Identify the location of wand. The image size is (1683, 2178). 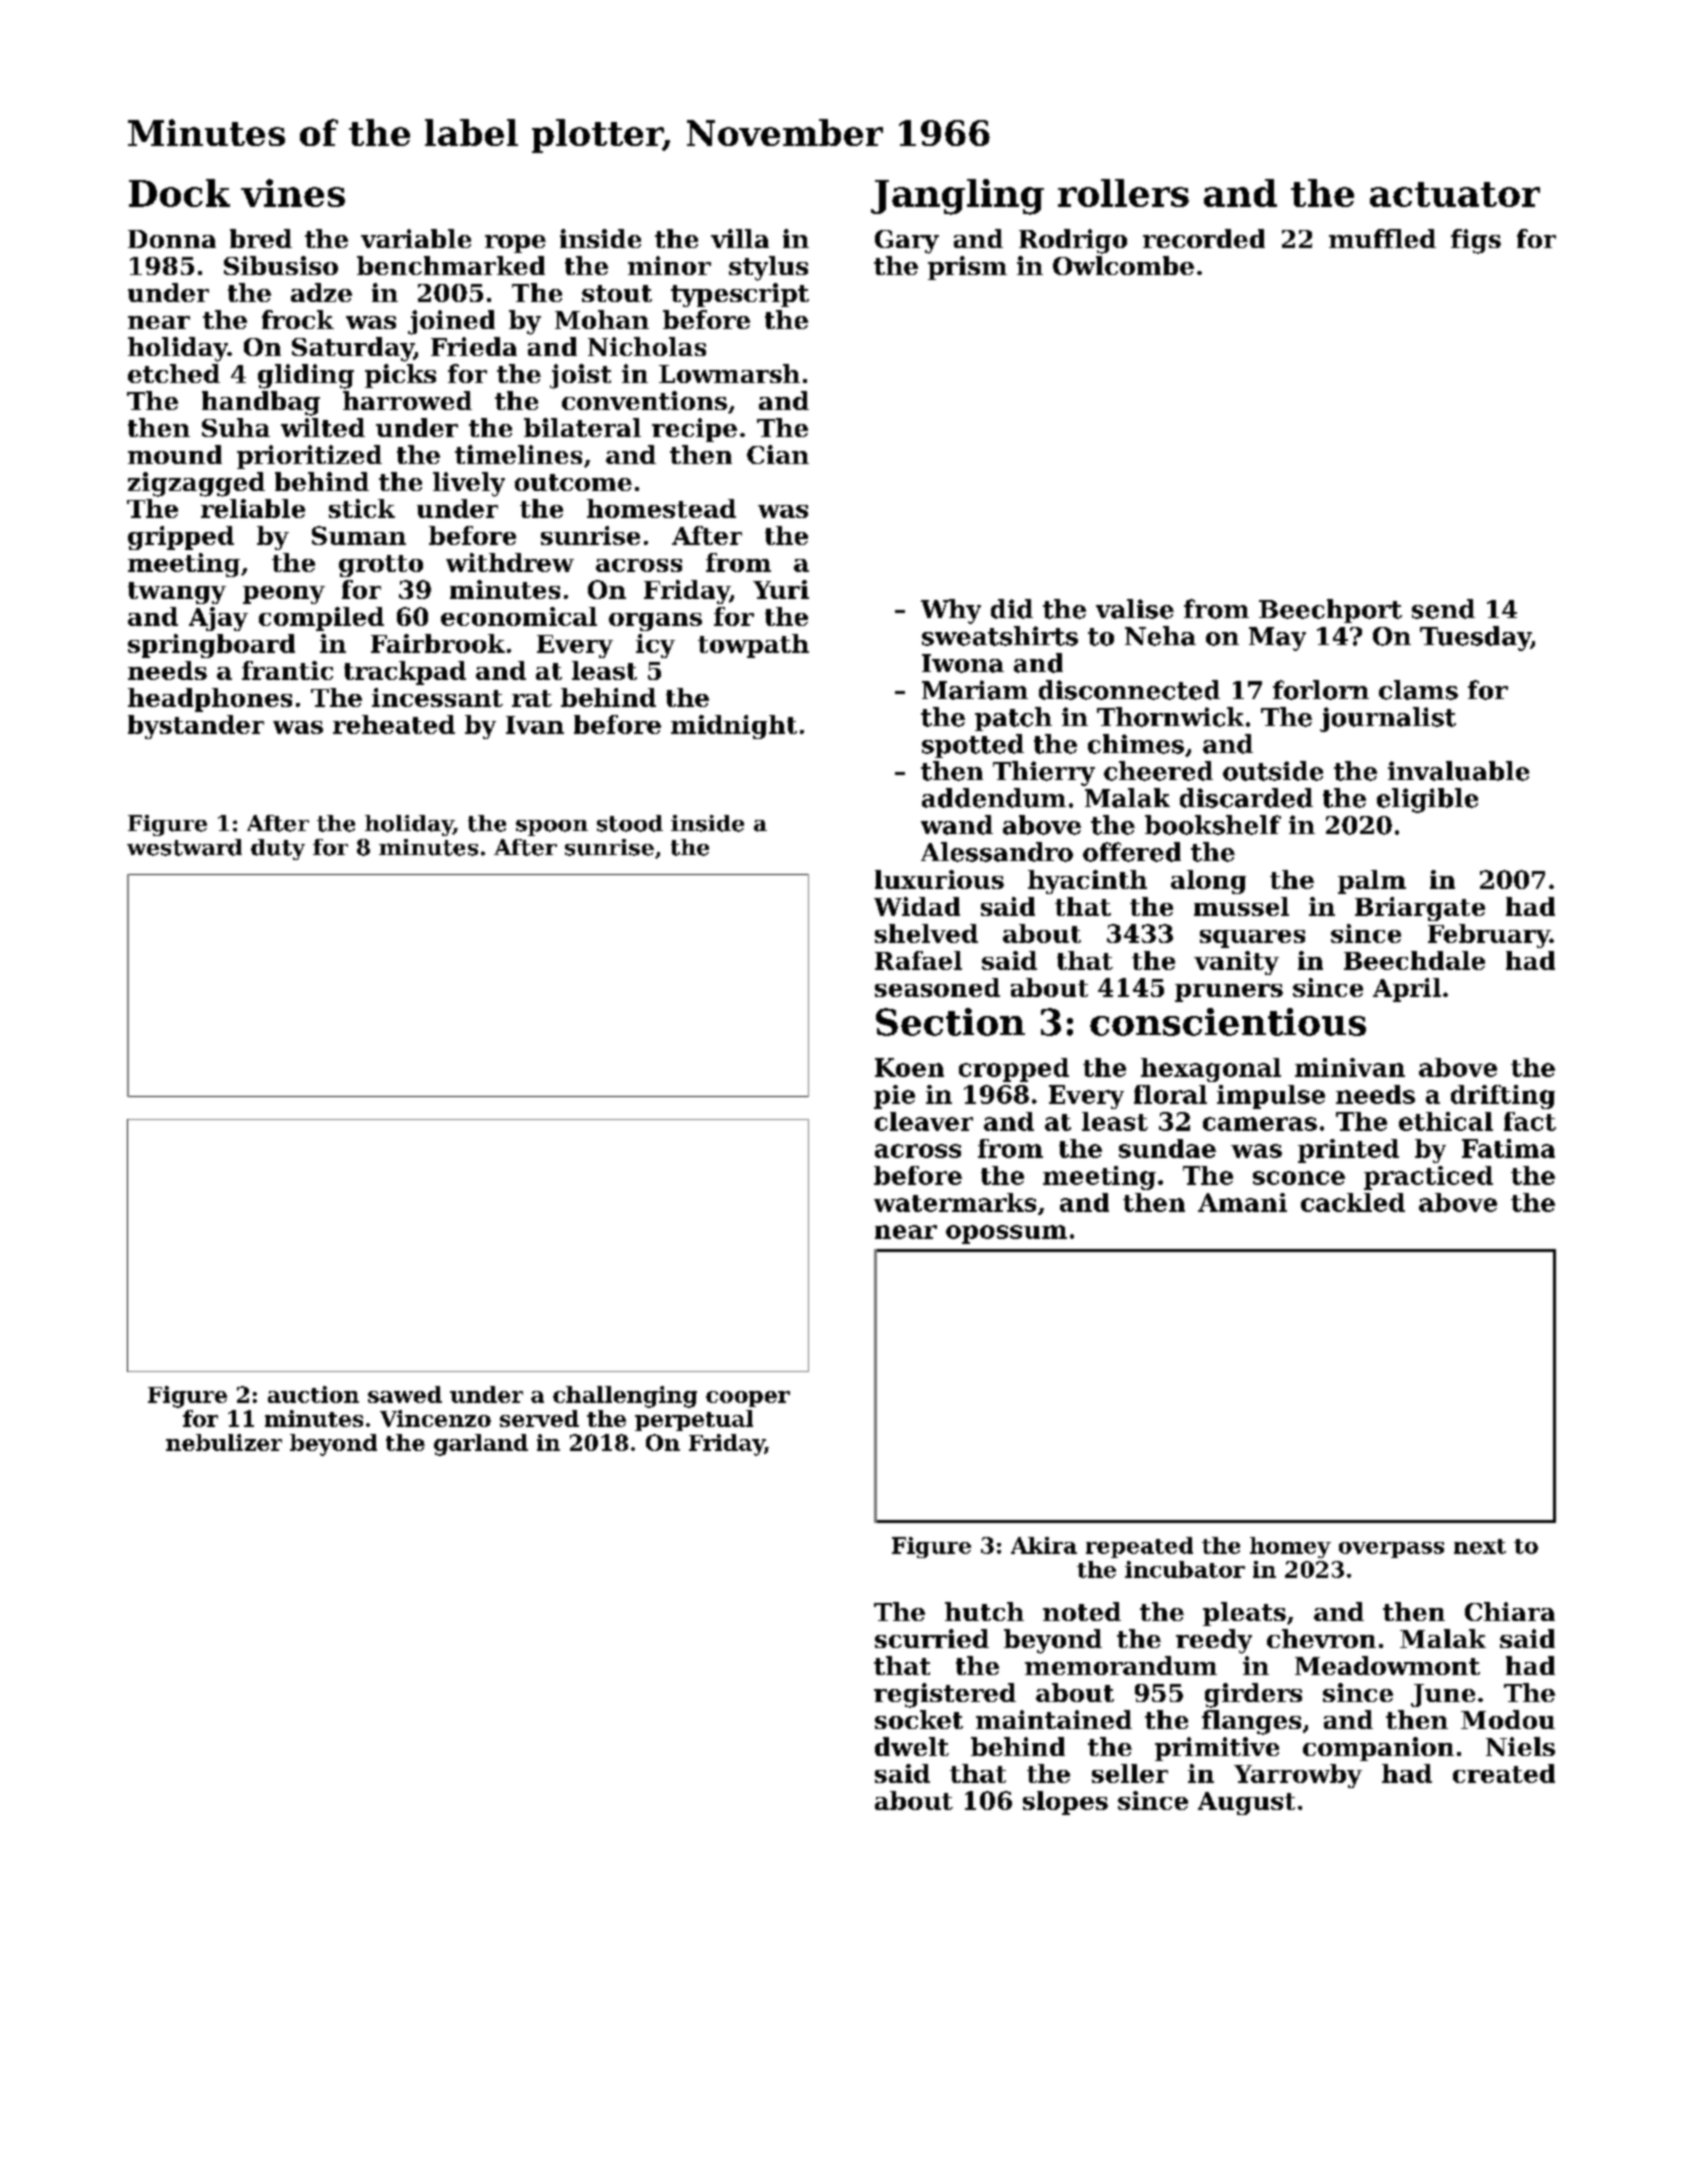
(957, 825).
